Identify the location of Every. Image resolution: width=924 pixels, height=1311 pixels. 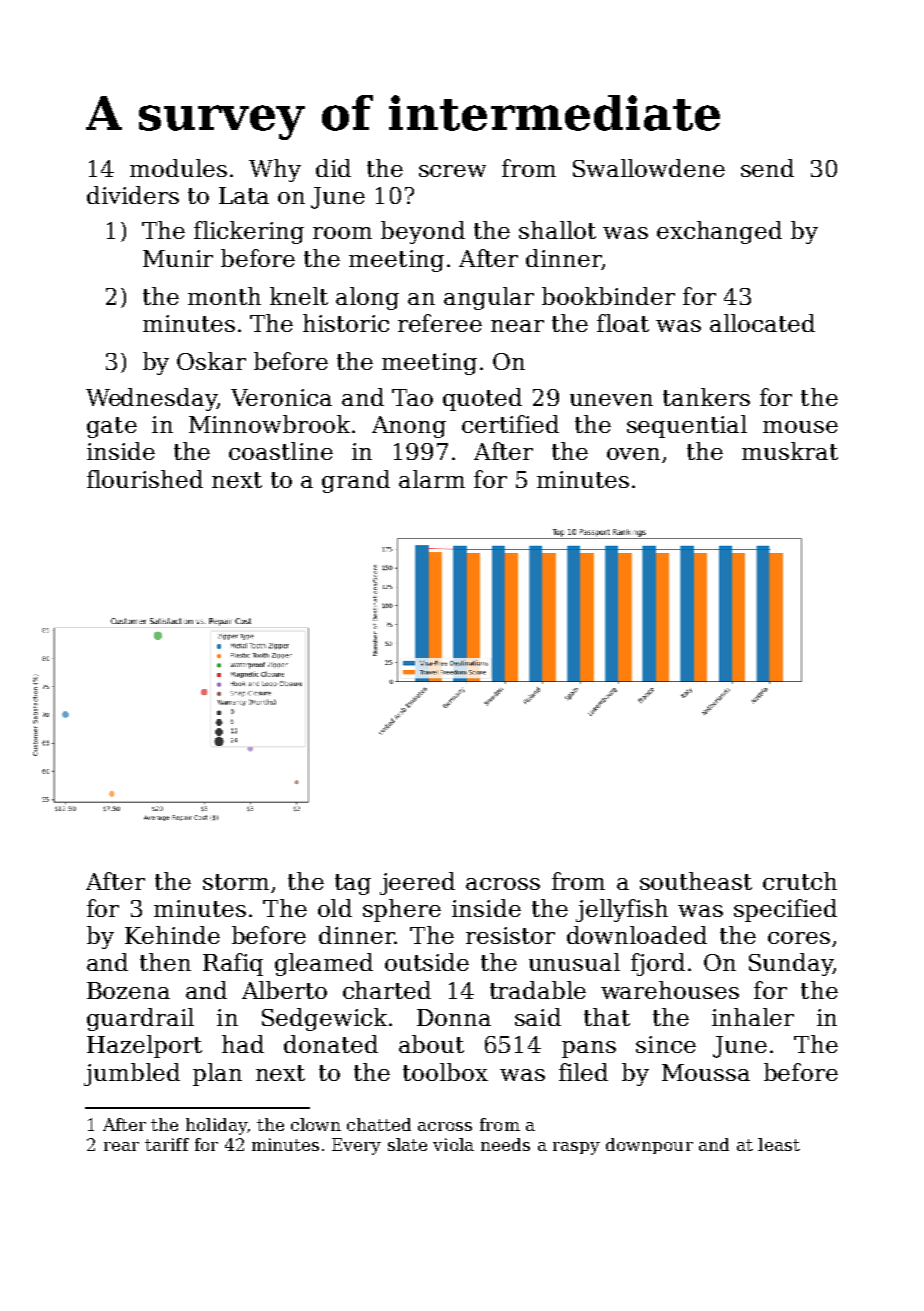
(356, 1146).
